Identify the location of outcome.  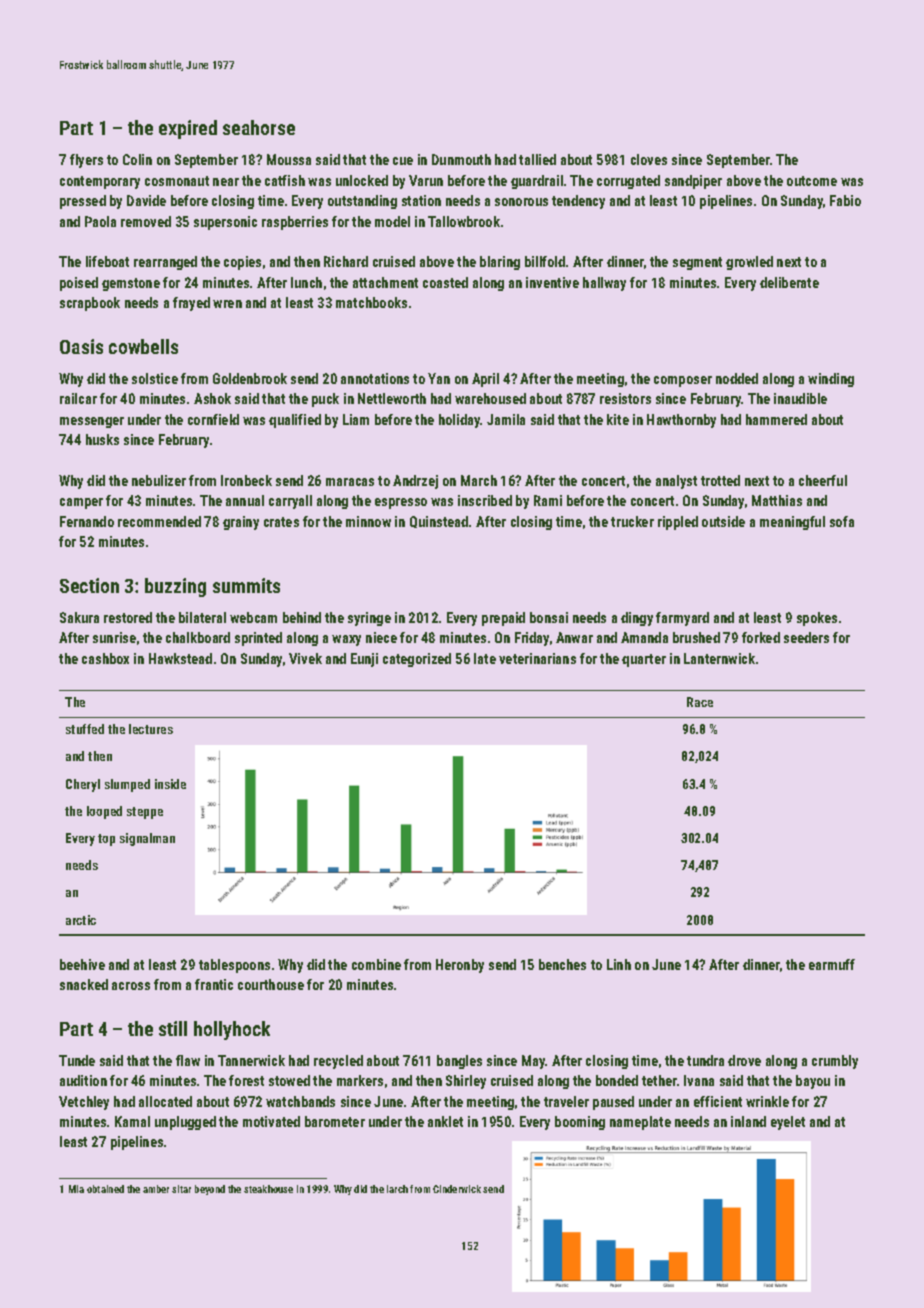
(812, 181).
